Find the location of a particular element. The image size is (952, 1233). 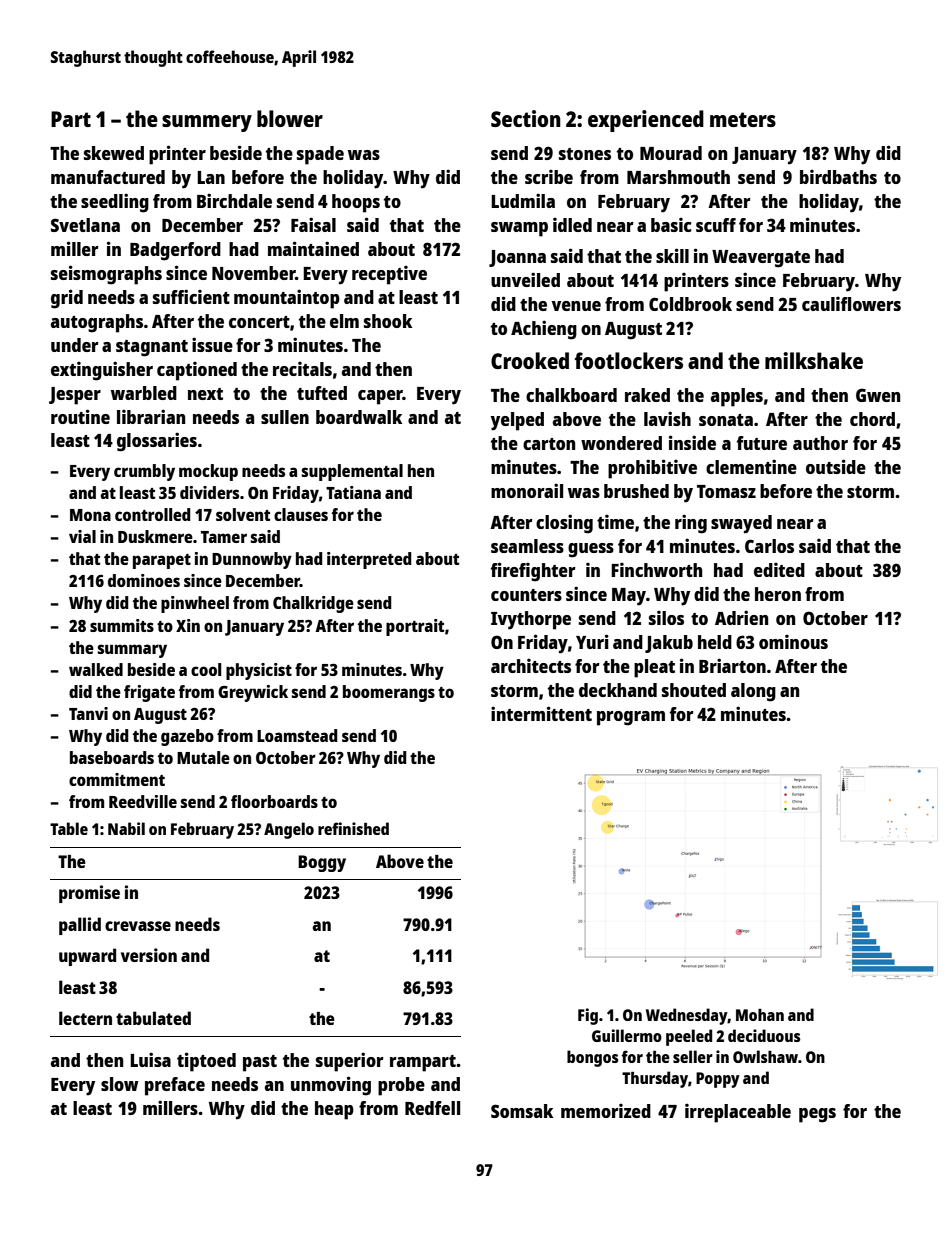

experienced is located at coordinates (646, 121).
